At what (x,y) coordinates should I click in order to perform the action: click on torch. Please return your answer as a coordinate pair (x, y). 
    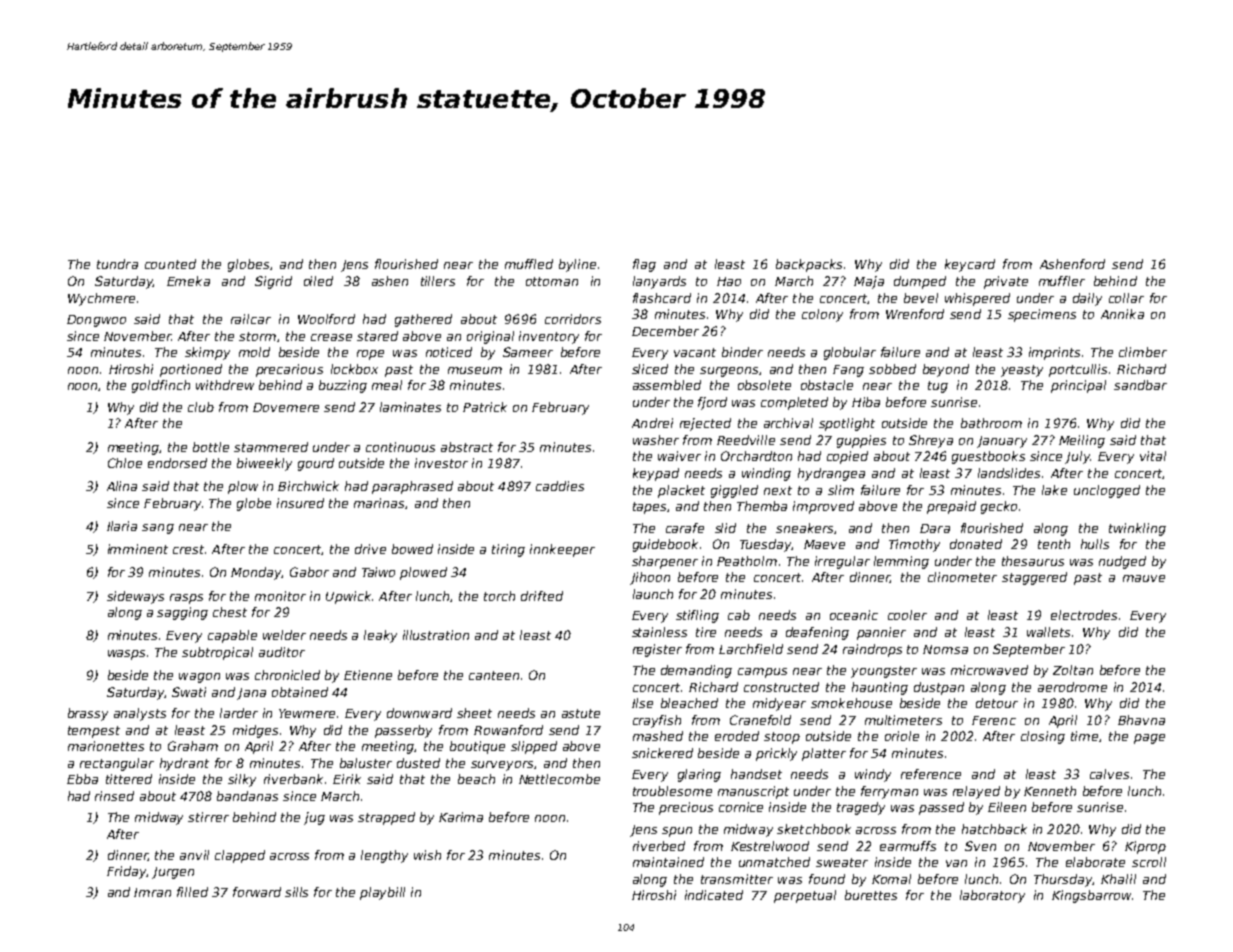
    Looking at the image, I should click on (499, 596).
